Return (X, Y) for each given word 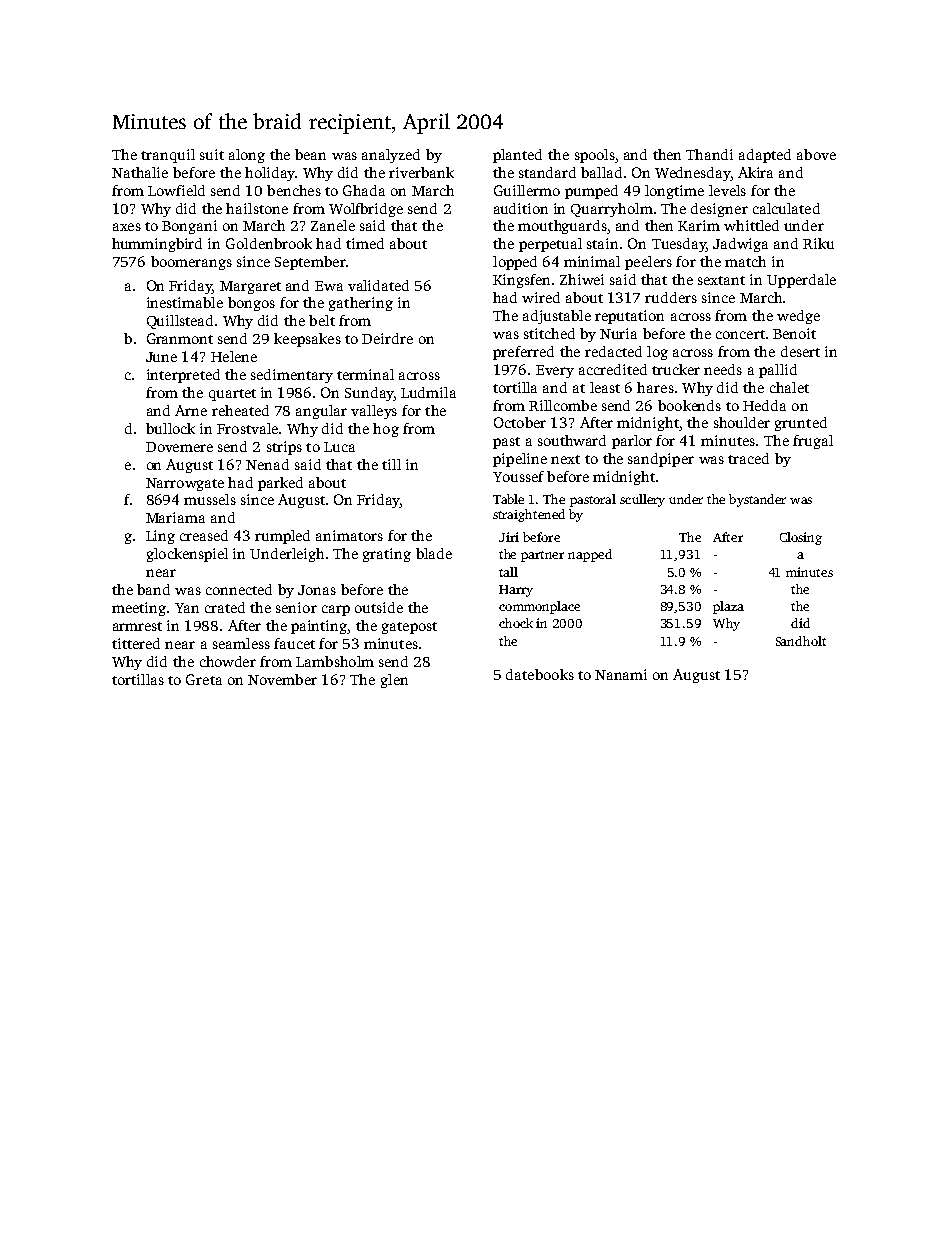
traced (748, 458)
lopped (515, 263)
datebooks (540, 674)
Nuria (618, 333)
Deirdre (387, 338)
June (161, 357)
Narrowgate (185, 484)
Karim (699, 225)
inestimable (185, 302)
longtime (674, 192)
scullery (642, 500)
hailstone (257, 208)
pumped (591, 192)
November (282, 679)
